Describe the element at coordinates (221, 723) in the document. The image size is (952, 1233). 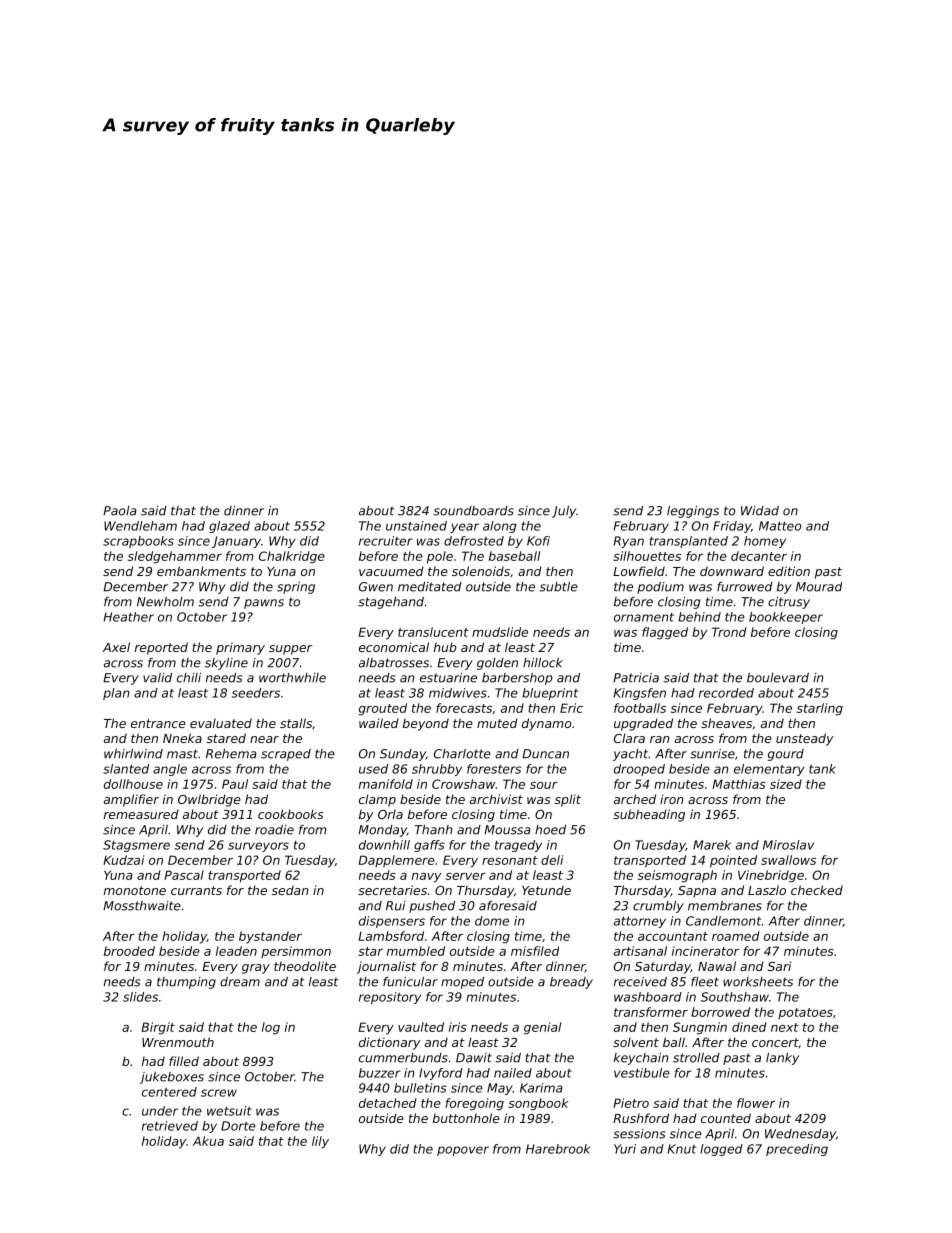
I see `evaluated` at that location.
